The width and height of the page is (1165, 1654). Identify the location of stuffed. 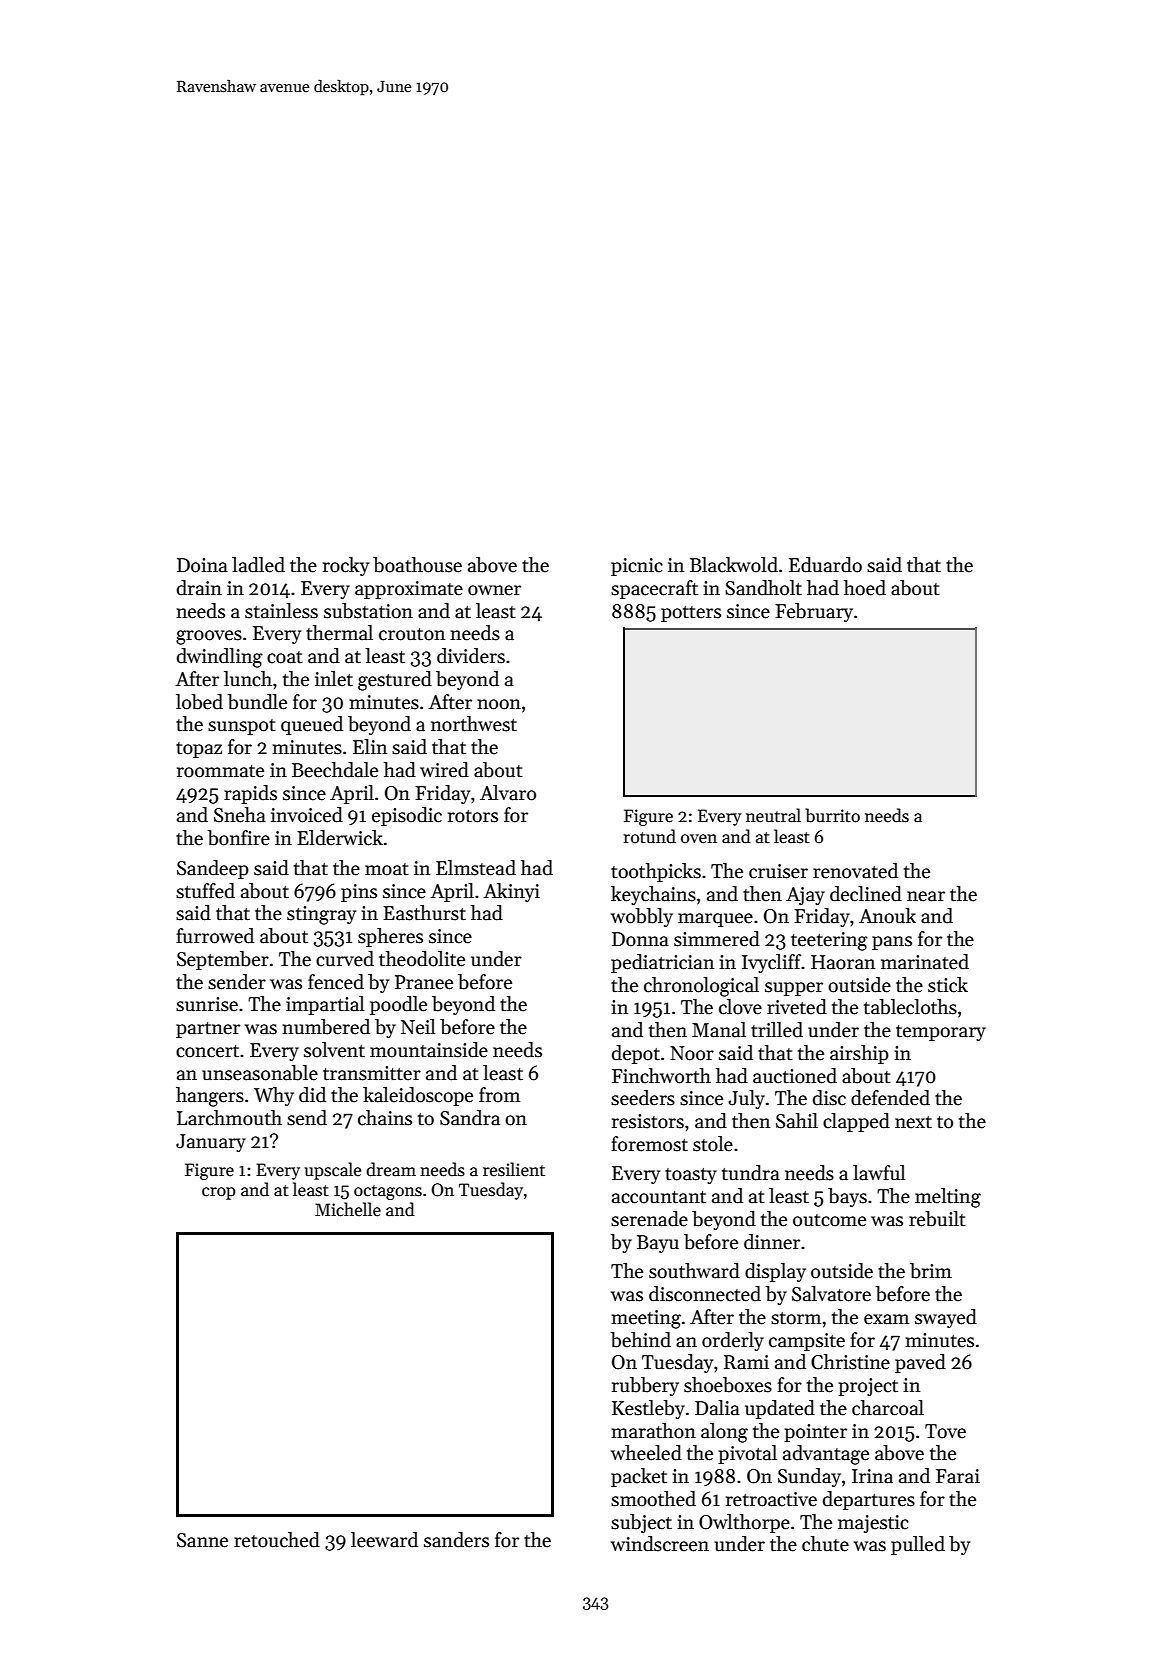
(205, 891).
